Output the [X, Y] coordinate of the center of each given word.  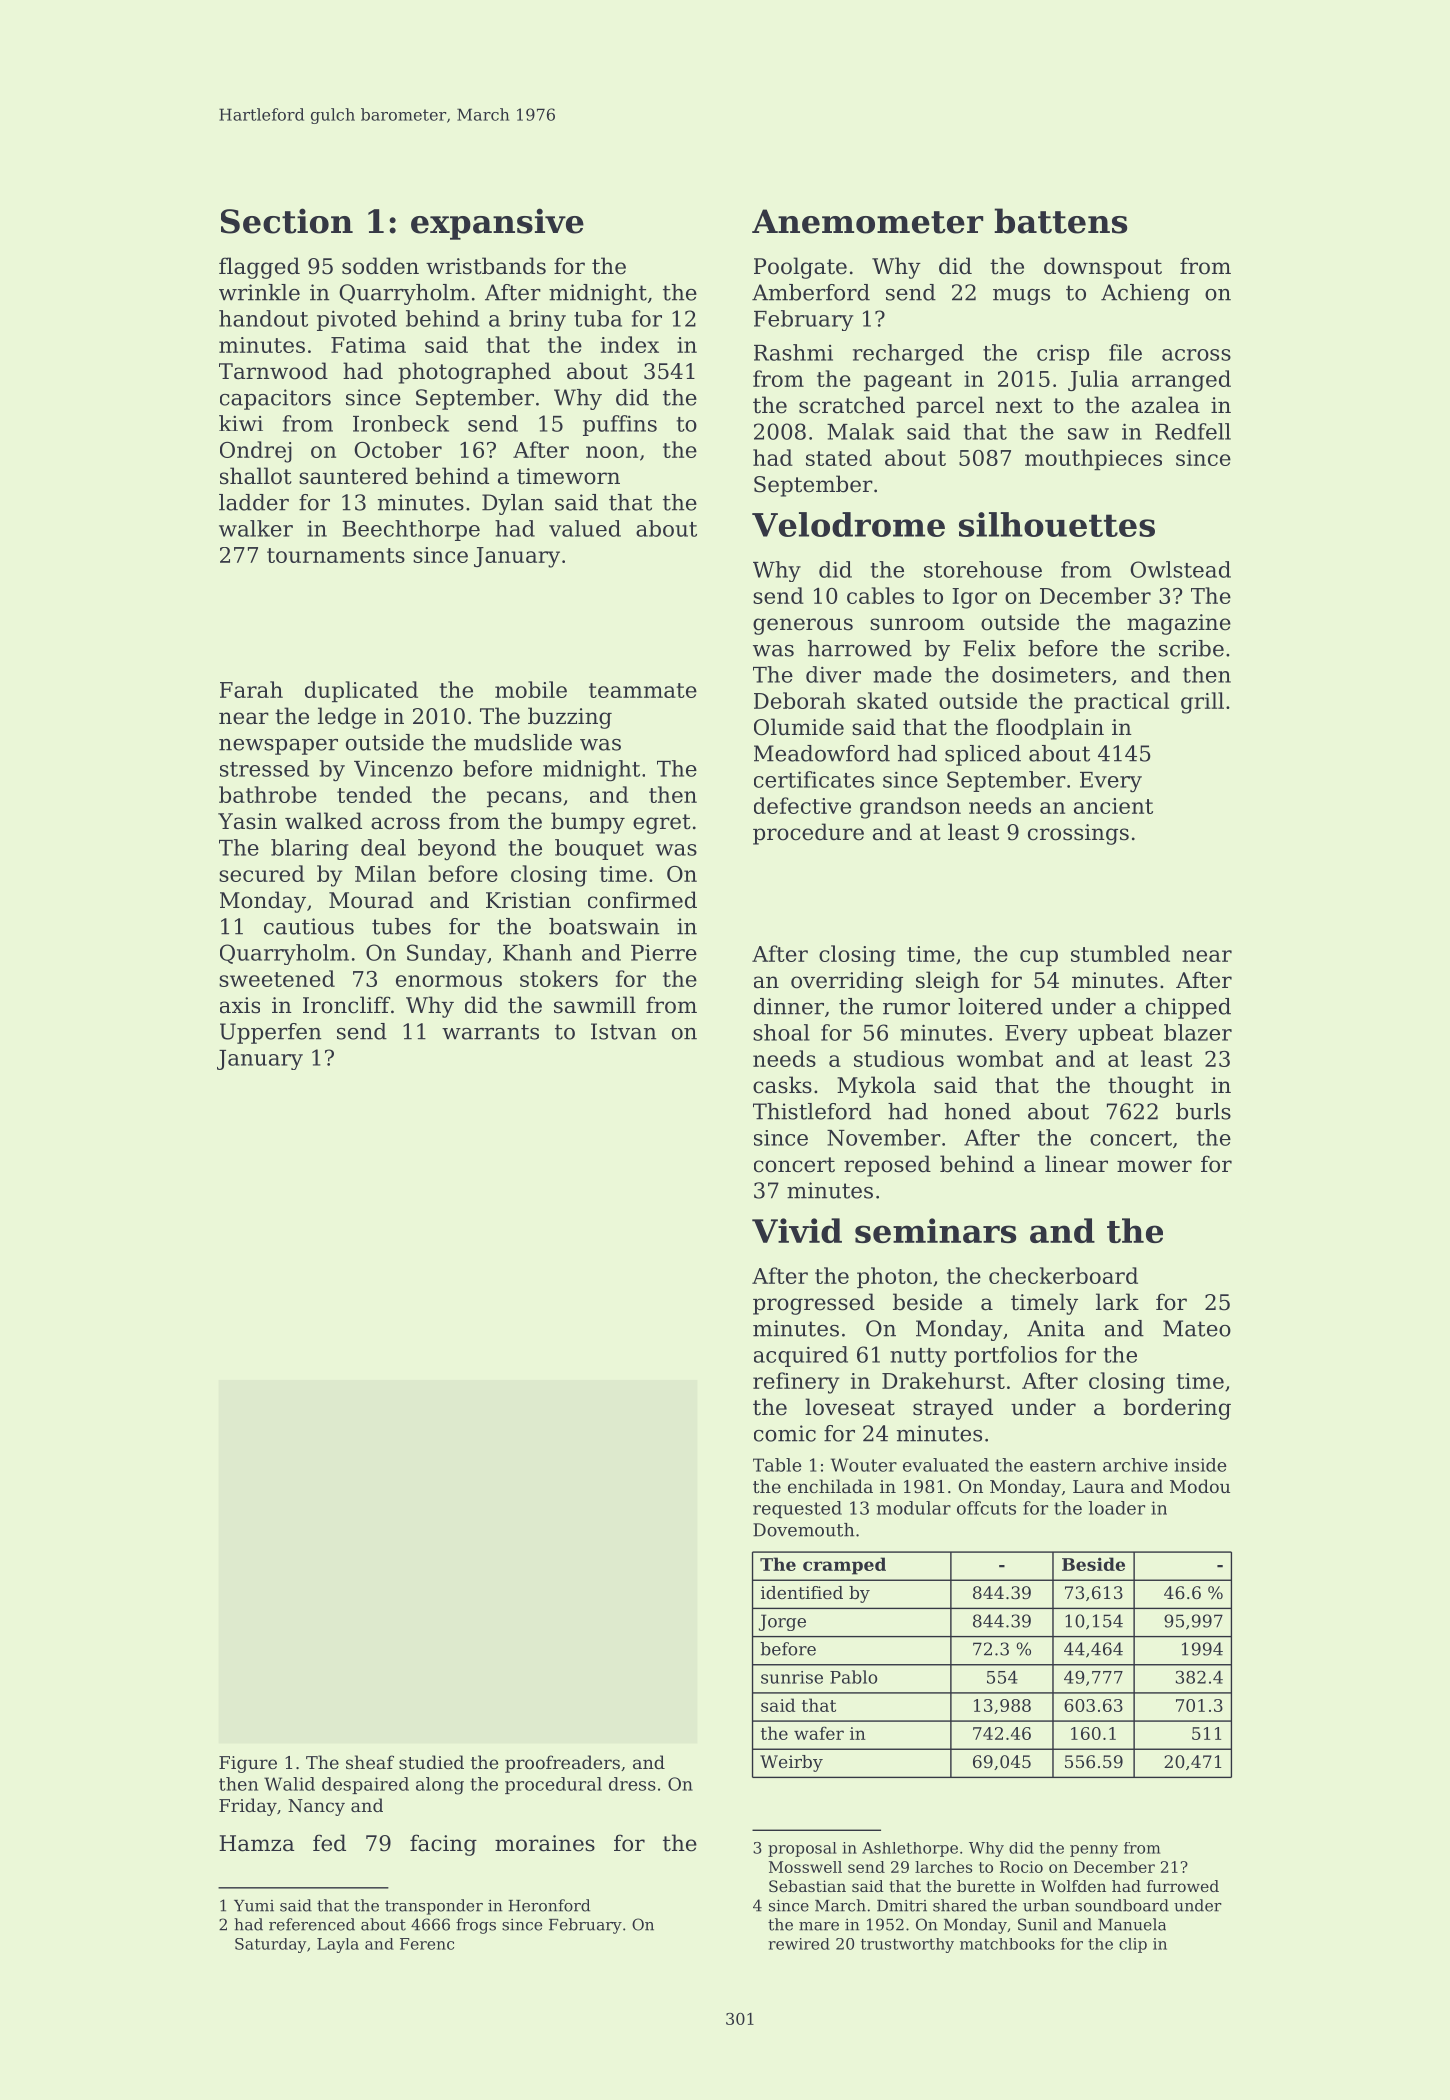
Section [287, 221]
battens [1060, 221]
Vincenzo [403, 769]
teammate [643, 690]
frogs [476, 1926]
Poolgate [800, 268]
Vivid [797, 1230]
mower [1154, 1166]
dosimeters [1051, 674]
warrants [490, 1032]
